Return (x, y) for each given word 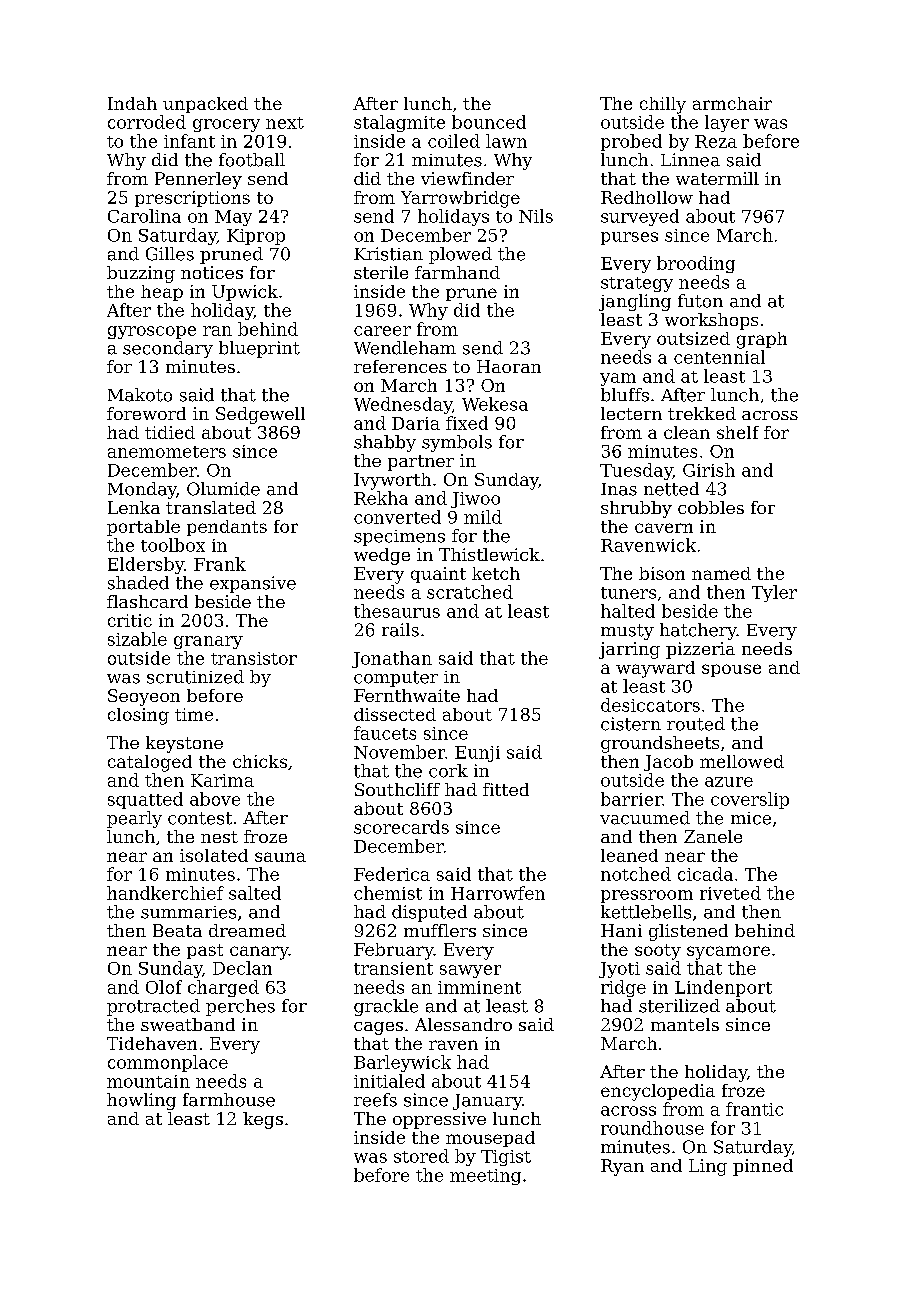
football (252, 160)
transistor (254, 658)
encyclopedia (658, 1092)
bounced (489, 122)
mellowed (742, 761)
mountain (148, 1081)
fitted (506, 789)
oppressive (439, 1120)
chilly (663, 105)
